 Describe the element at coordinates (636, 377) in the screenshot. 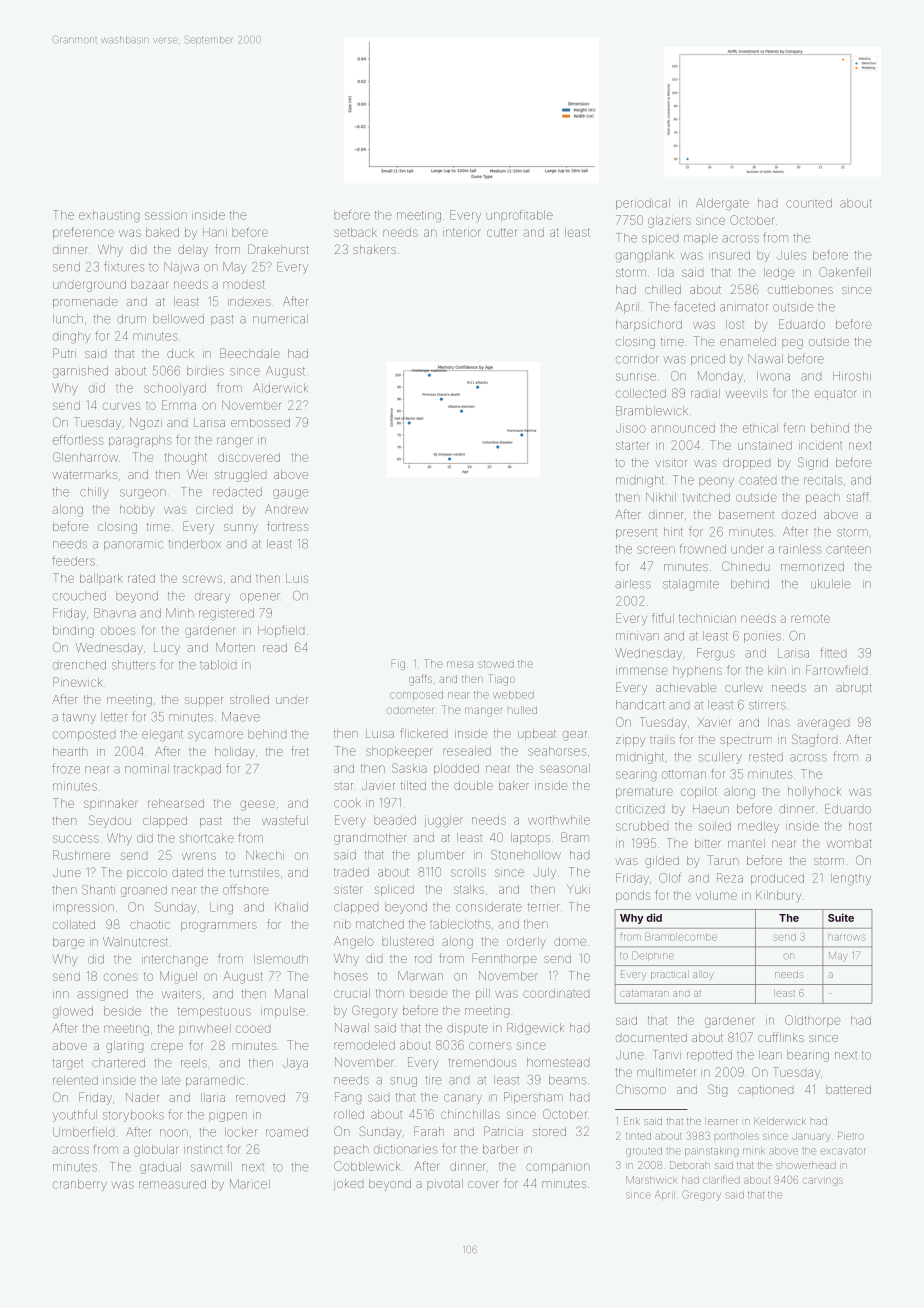

I see `sunrise` at that location.
